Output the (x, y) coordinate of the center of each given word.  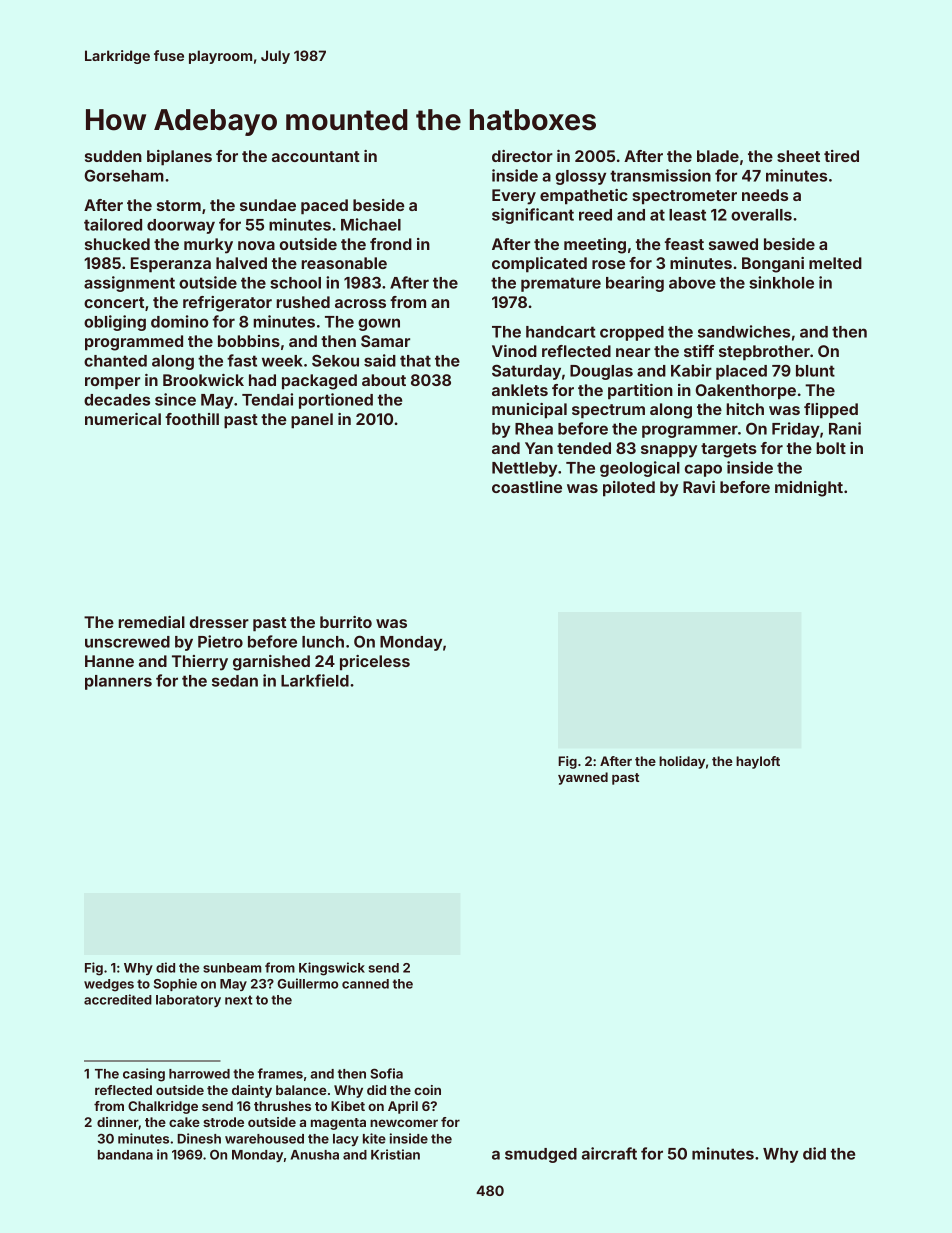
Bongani (773, 265)
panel (312, 421)
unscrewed (127, 642)
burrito (346, 622)
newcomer (404, 1123)
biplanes (179, 158)
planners (118, 682)
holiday (682, 762)
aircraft (609, 1153)
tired (841, 156)
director (522, 156)
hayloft (758, 762)
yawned (583, 778)
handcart (561, 332)
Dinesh (199, 1138)
